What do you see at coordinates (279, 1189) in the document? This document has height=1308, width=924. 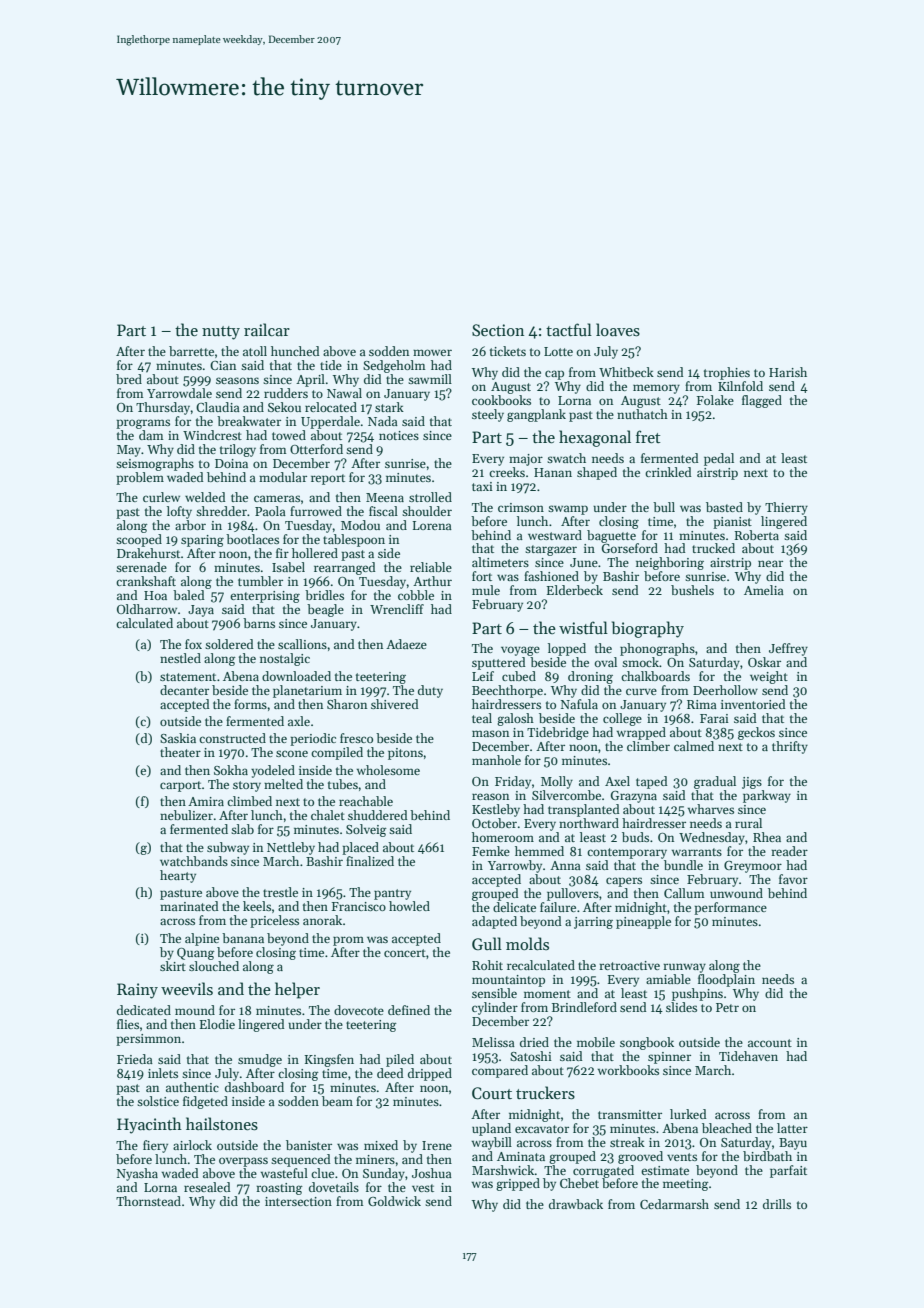 I see `roasting` at bounding box center [279, 1189].
